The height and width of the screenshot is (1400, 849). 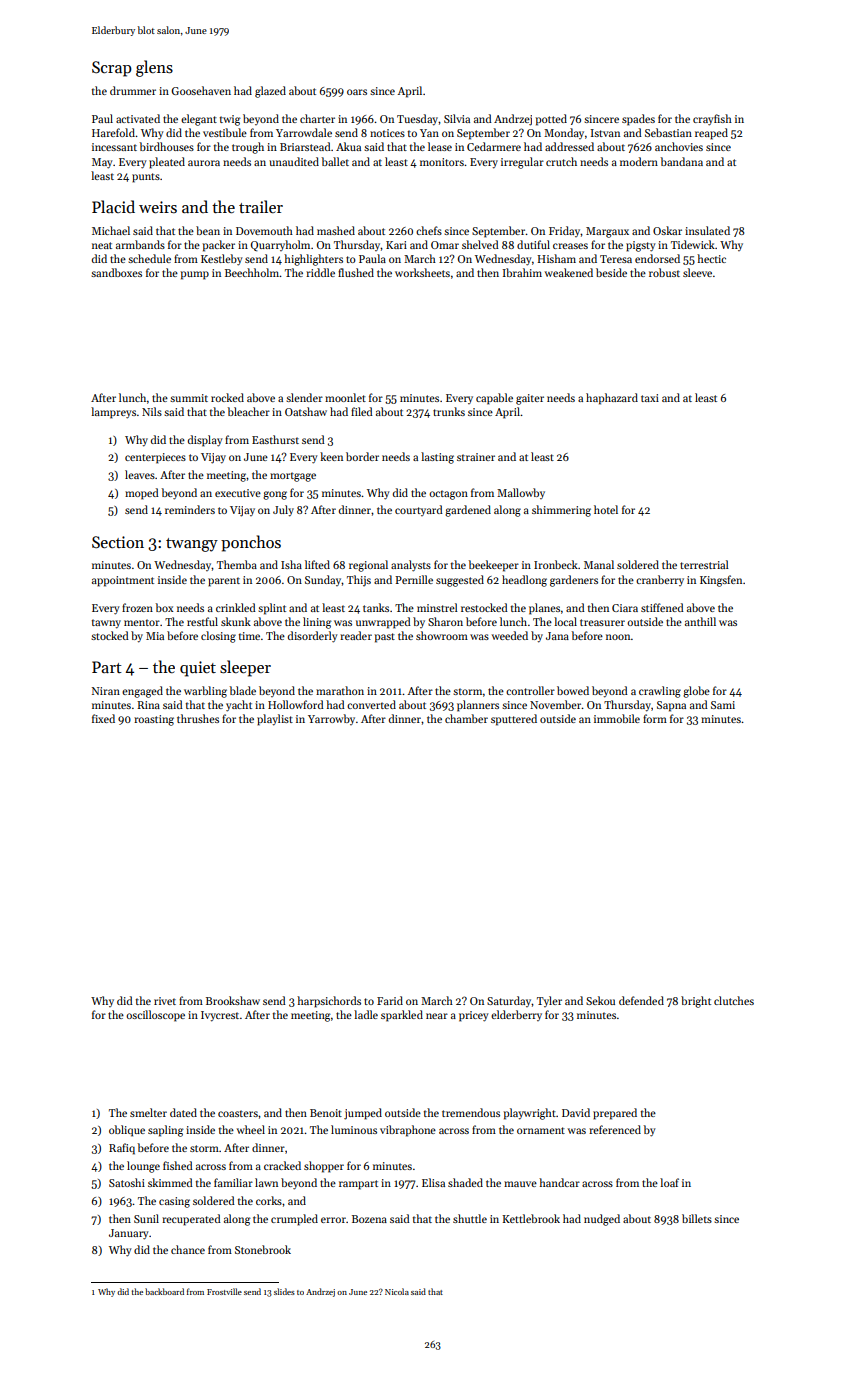 What do you see at coordinates (723, 705) in the screenshot?
I see `Sami` at bounding box center [723, 705].
